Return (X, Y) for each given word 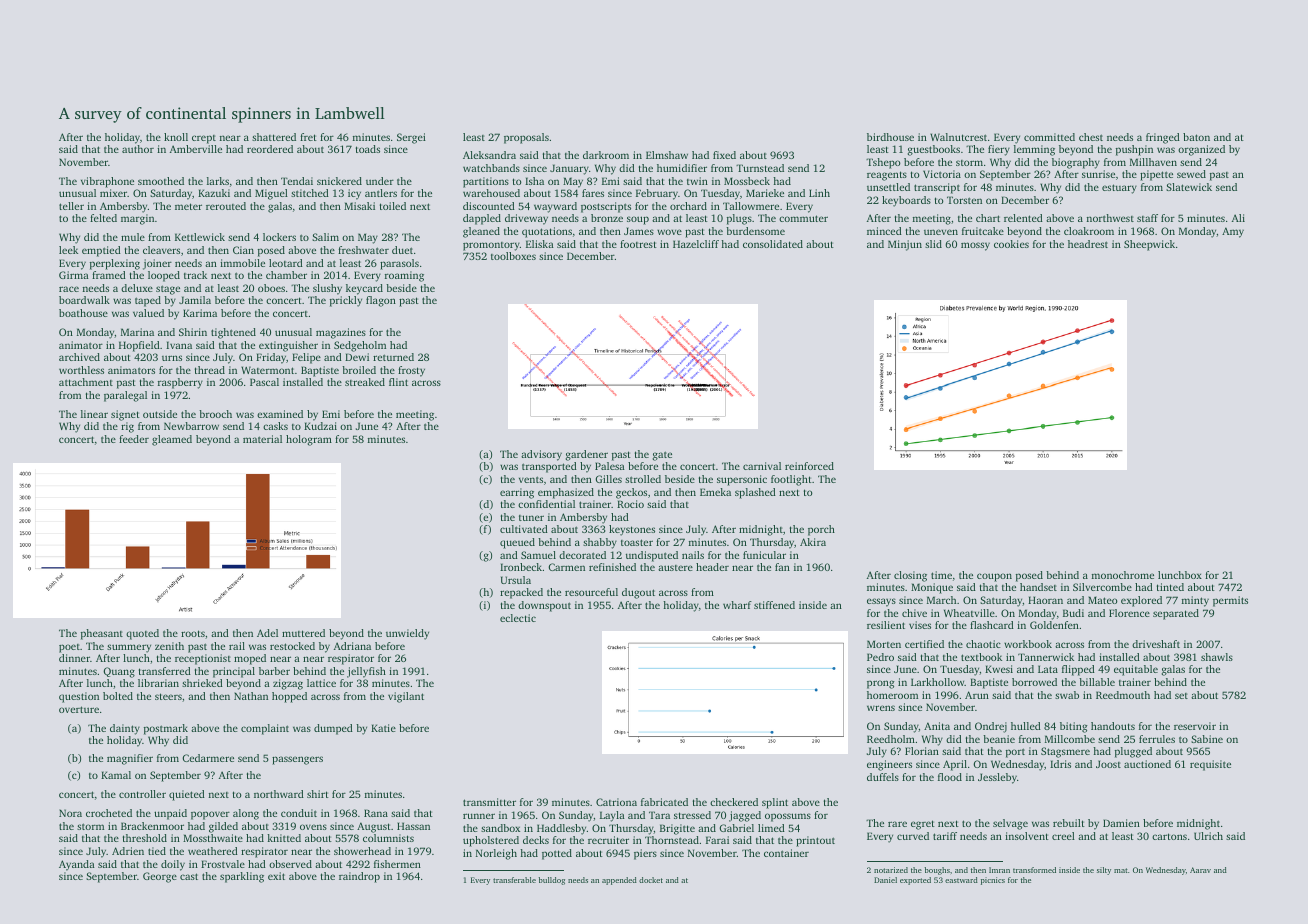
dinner (74, 658)
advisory (541, 455)
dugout (638, 593)
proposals (526, 138)
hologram (309, 440)
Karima (200, 313)
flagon (381, 301)
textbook (981, 657)
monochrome (1123, 575)
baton (1196, 137)
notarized (891, 870)
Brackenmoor (152, 826)
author (138, 149)
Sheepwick (1149, 245)
